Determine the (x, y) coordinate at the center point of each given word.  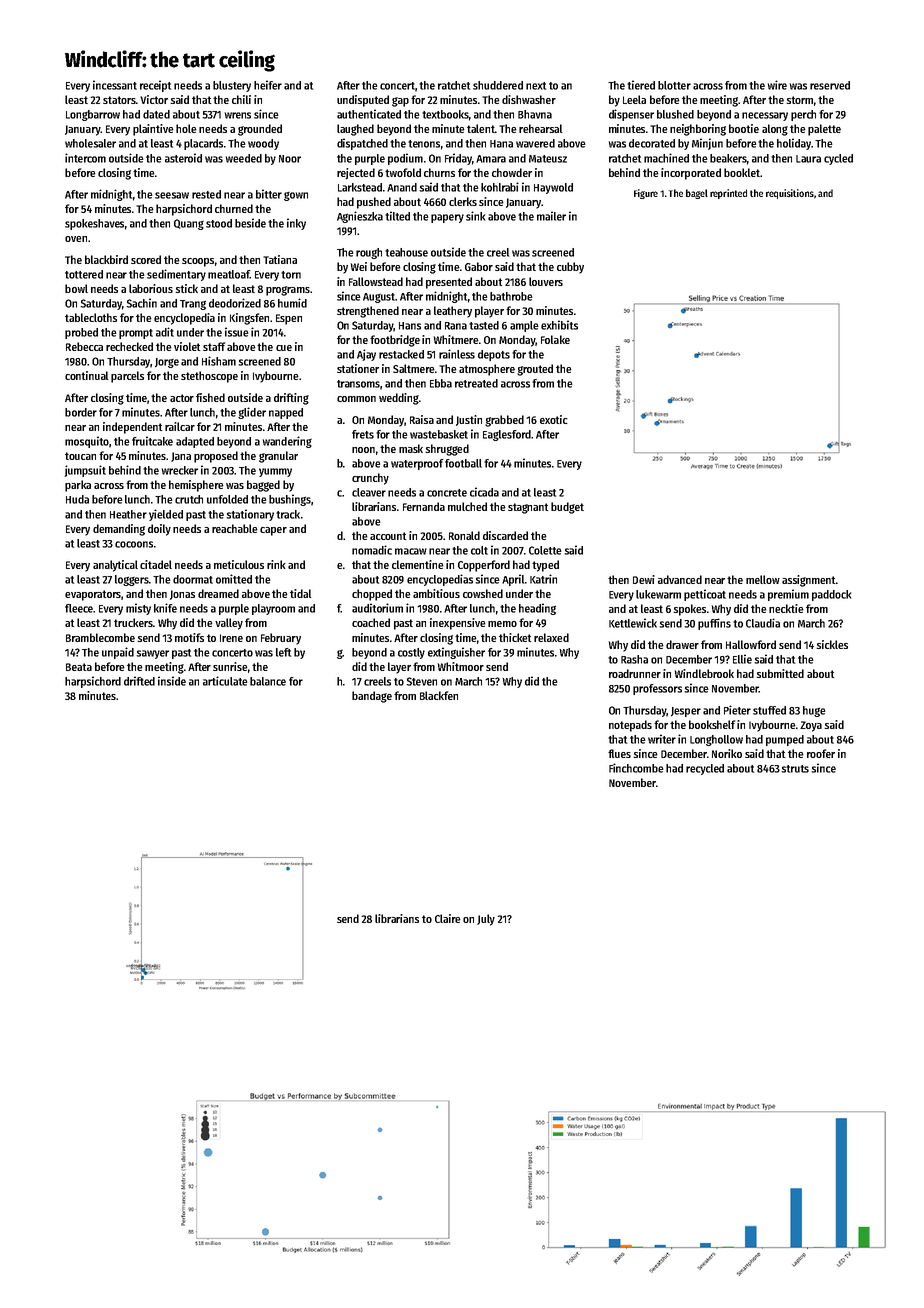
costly (411, 653)
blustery (232, 86)
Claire (448, 918)
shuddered (498, 85)
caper (273, 531)
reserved (830, 85)
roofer (821, 753)
